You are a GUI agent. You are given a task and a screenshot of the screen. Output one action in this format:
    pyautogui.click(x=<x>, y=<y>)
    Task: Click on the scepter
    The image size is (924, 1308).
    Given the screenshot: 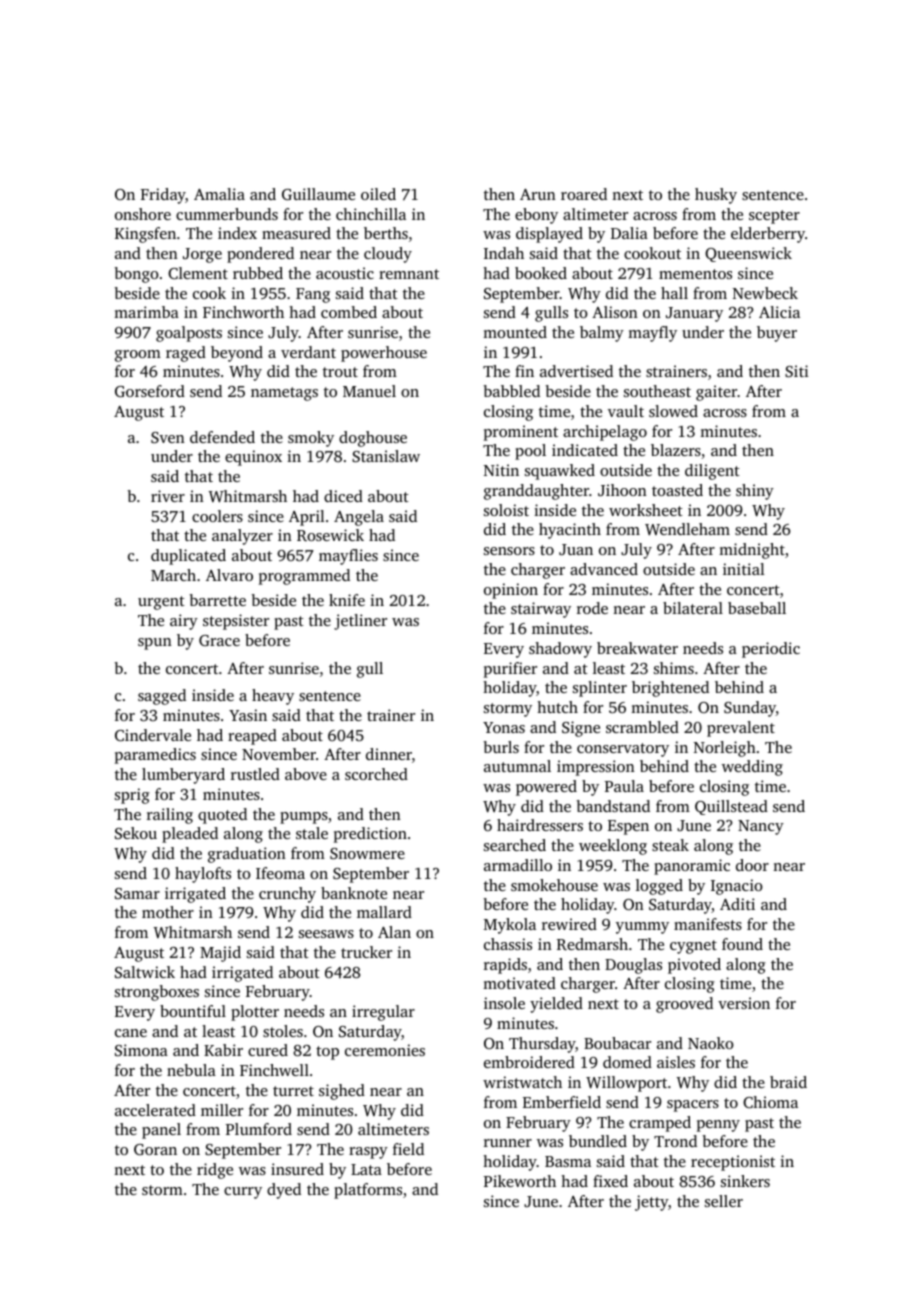 What is the action you would take?
    pyautogui.click(x=774, y=217)
